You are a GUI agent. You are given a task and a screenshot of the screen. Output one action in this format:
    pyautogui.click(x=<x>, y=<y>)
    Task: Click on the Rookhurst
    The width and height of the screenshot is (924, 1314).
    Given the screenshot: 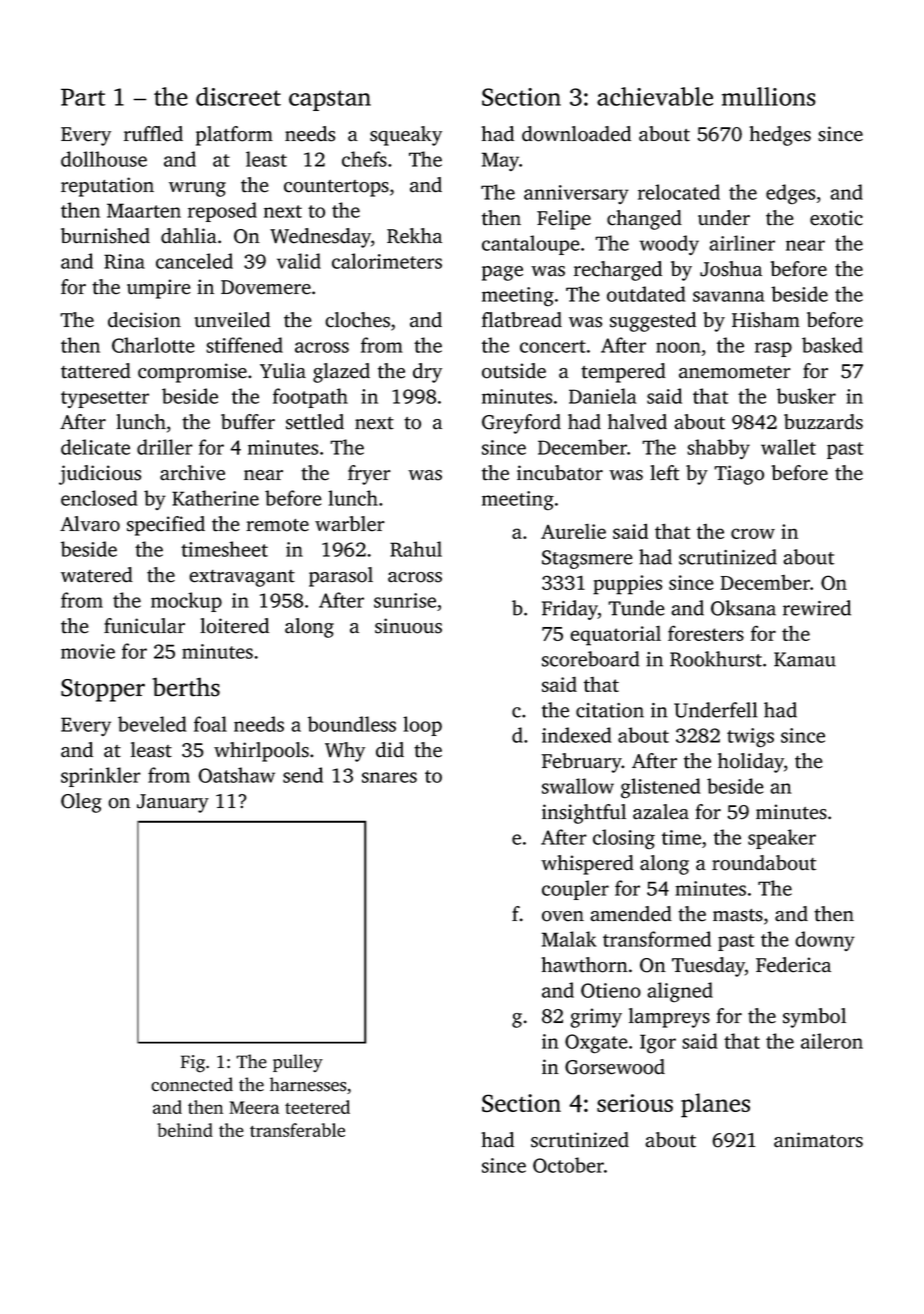 What is the action you would take?
    pyautogui.click(x=716, y=659)
